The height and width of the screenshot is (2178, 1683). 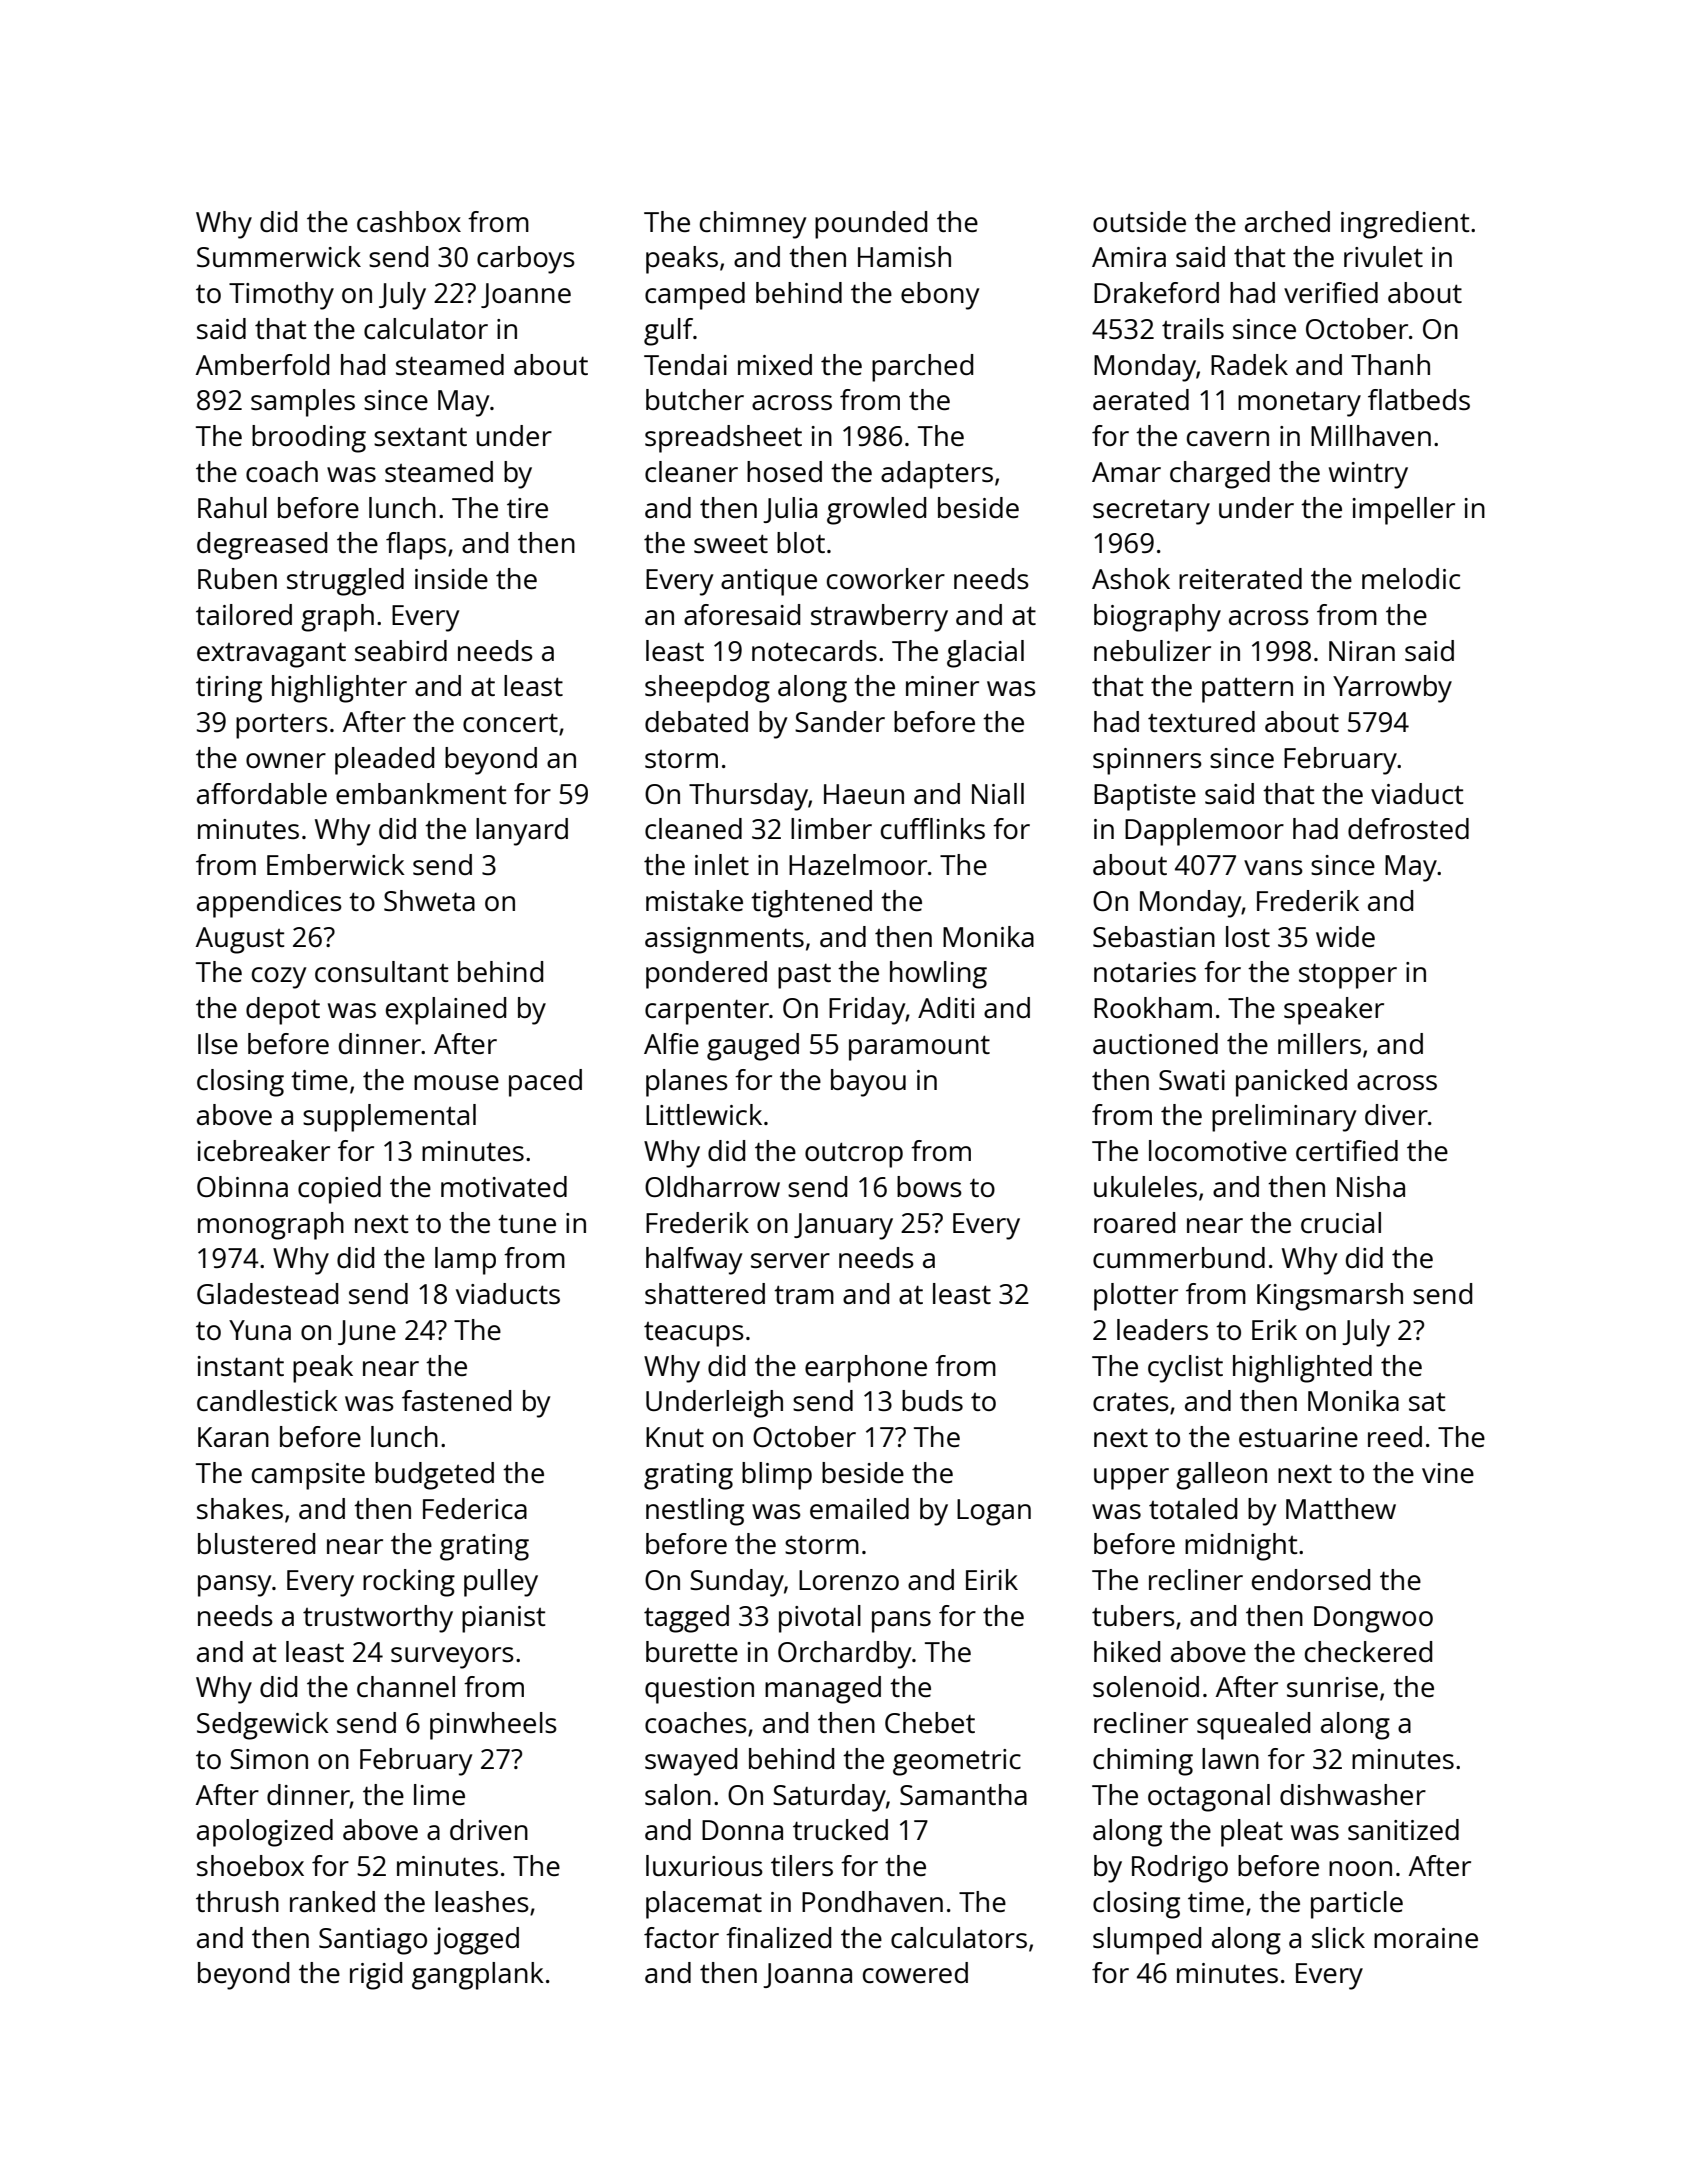 I want to click on driven, so click(x=489, y=1829).
